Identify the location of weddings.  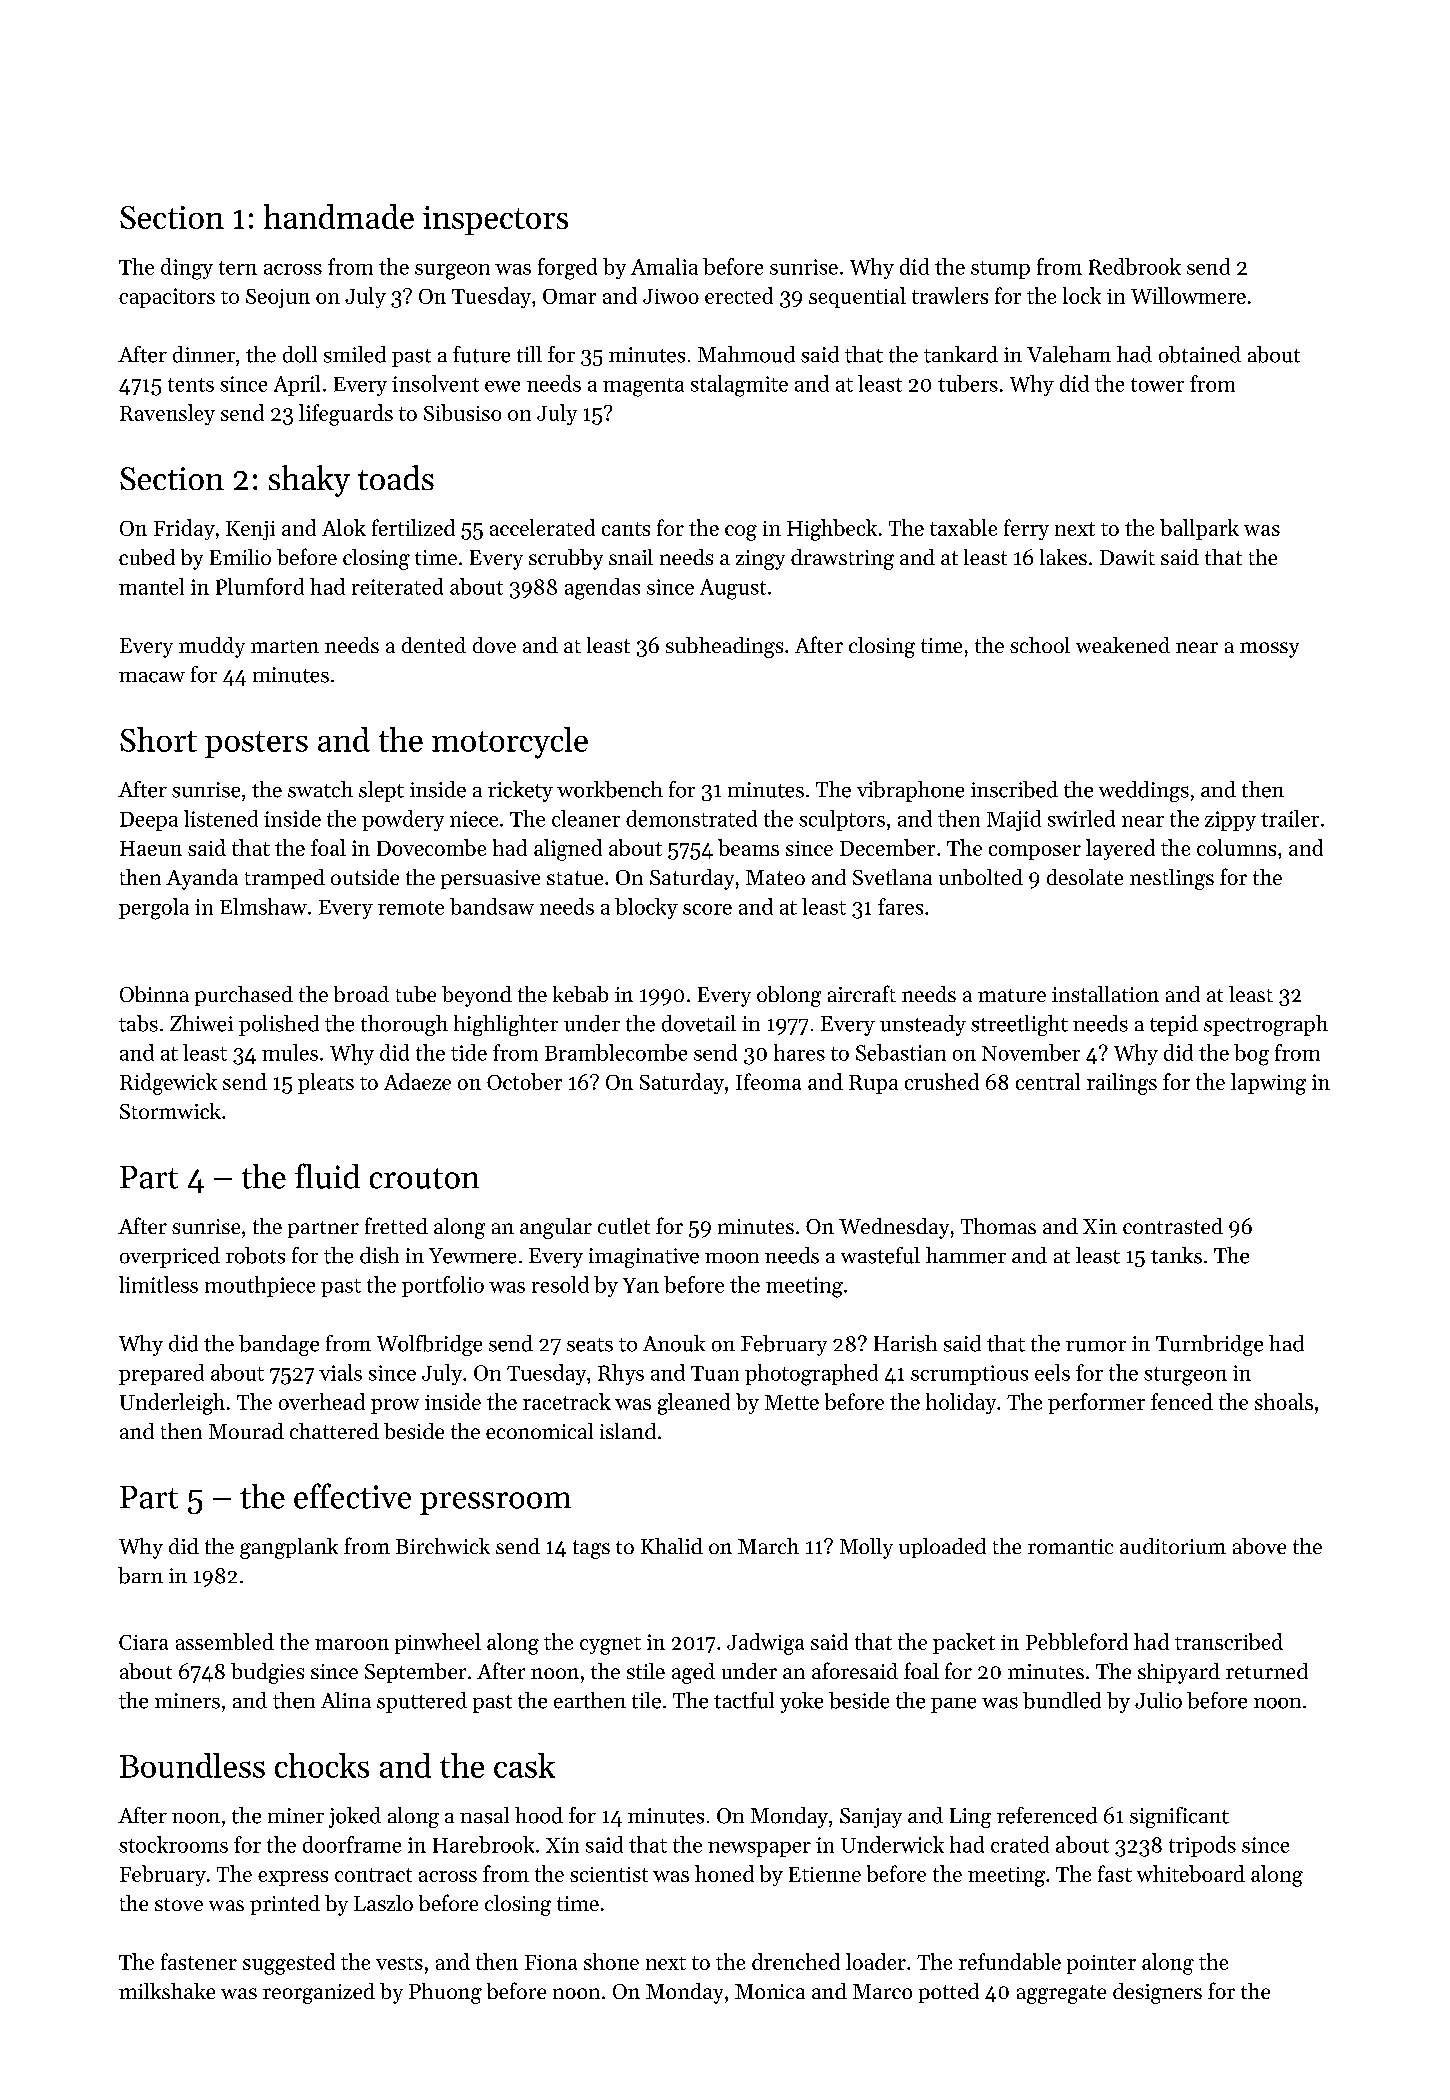
(1144, 791).
